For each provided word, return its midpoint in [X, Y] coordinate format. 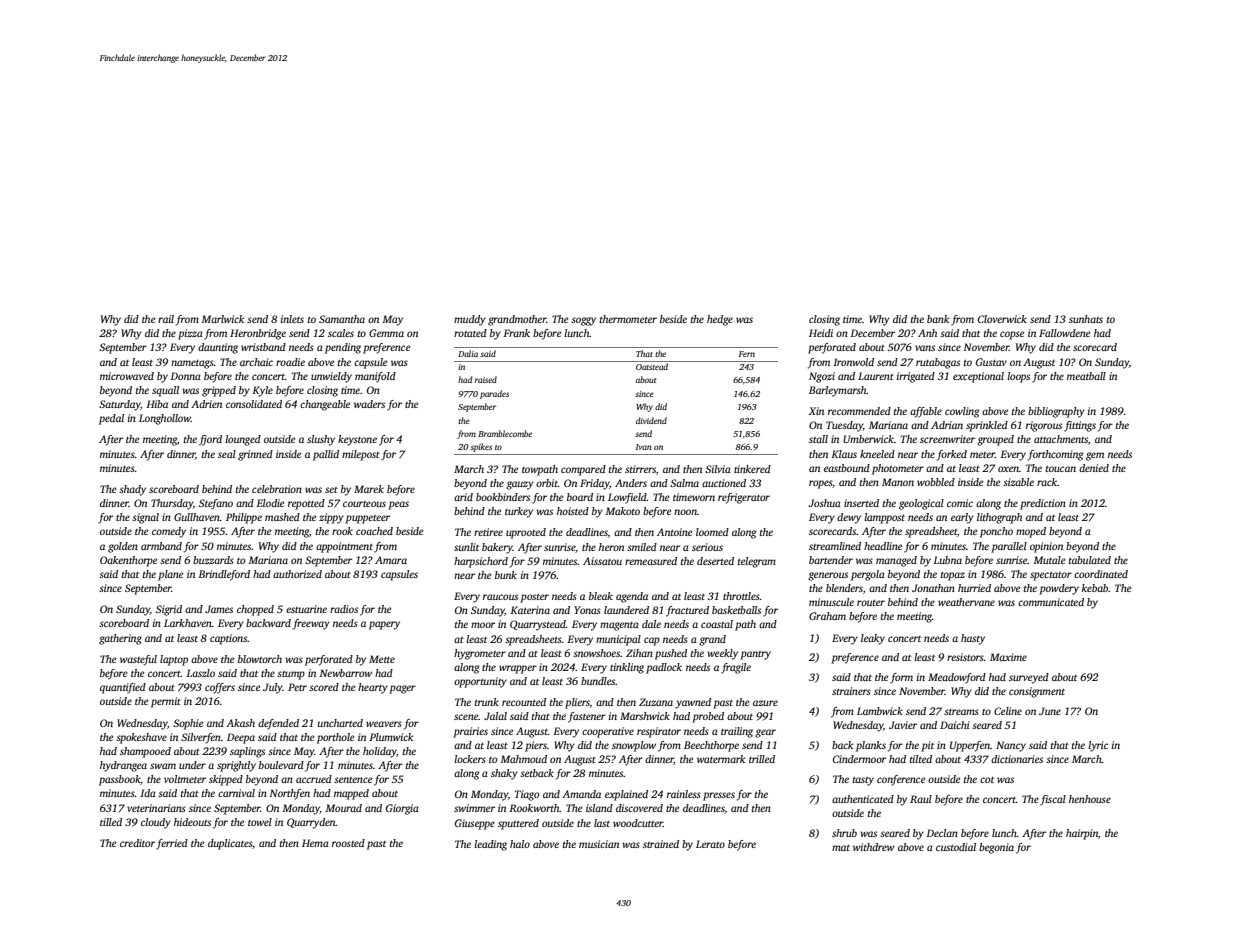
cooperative [608, 732]
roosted [348, 843]
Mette [382, 659]
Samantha [342, 319]
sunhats [1086, 319]
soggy [583, 321]
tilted [921, 759]
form [901, 678]
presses [719, 796]
